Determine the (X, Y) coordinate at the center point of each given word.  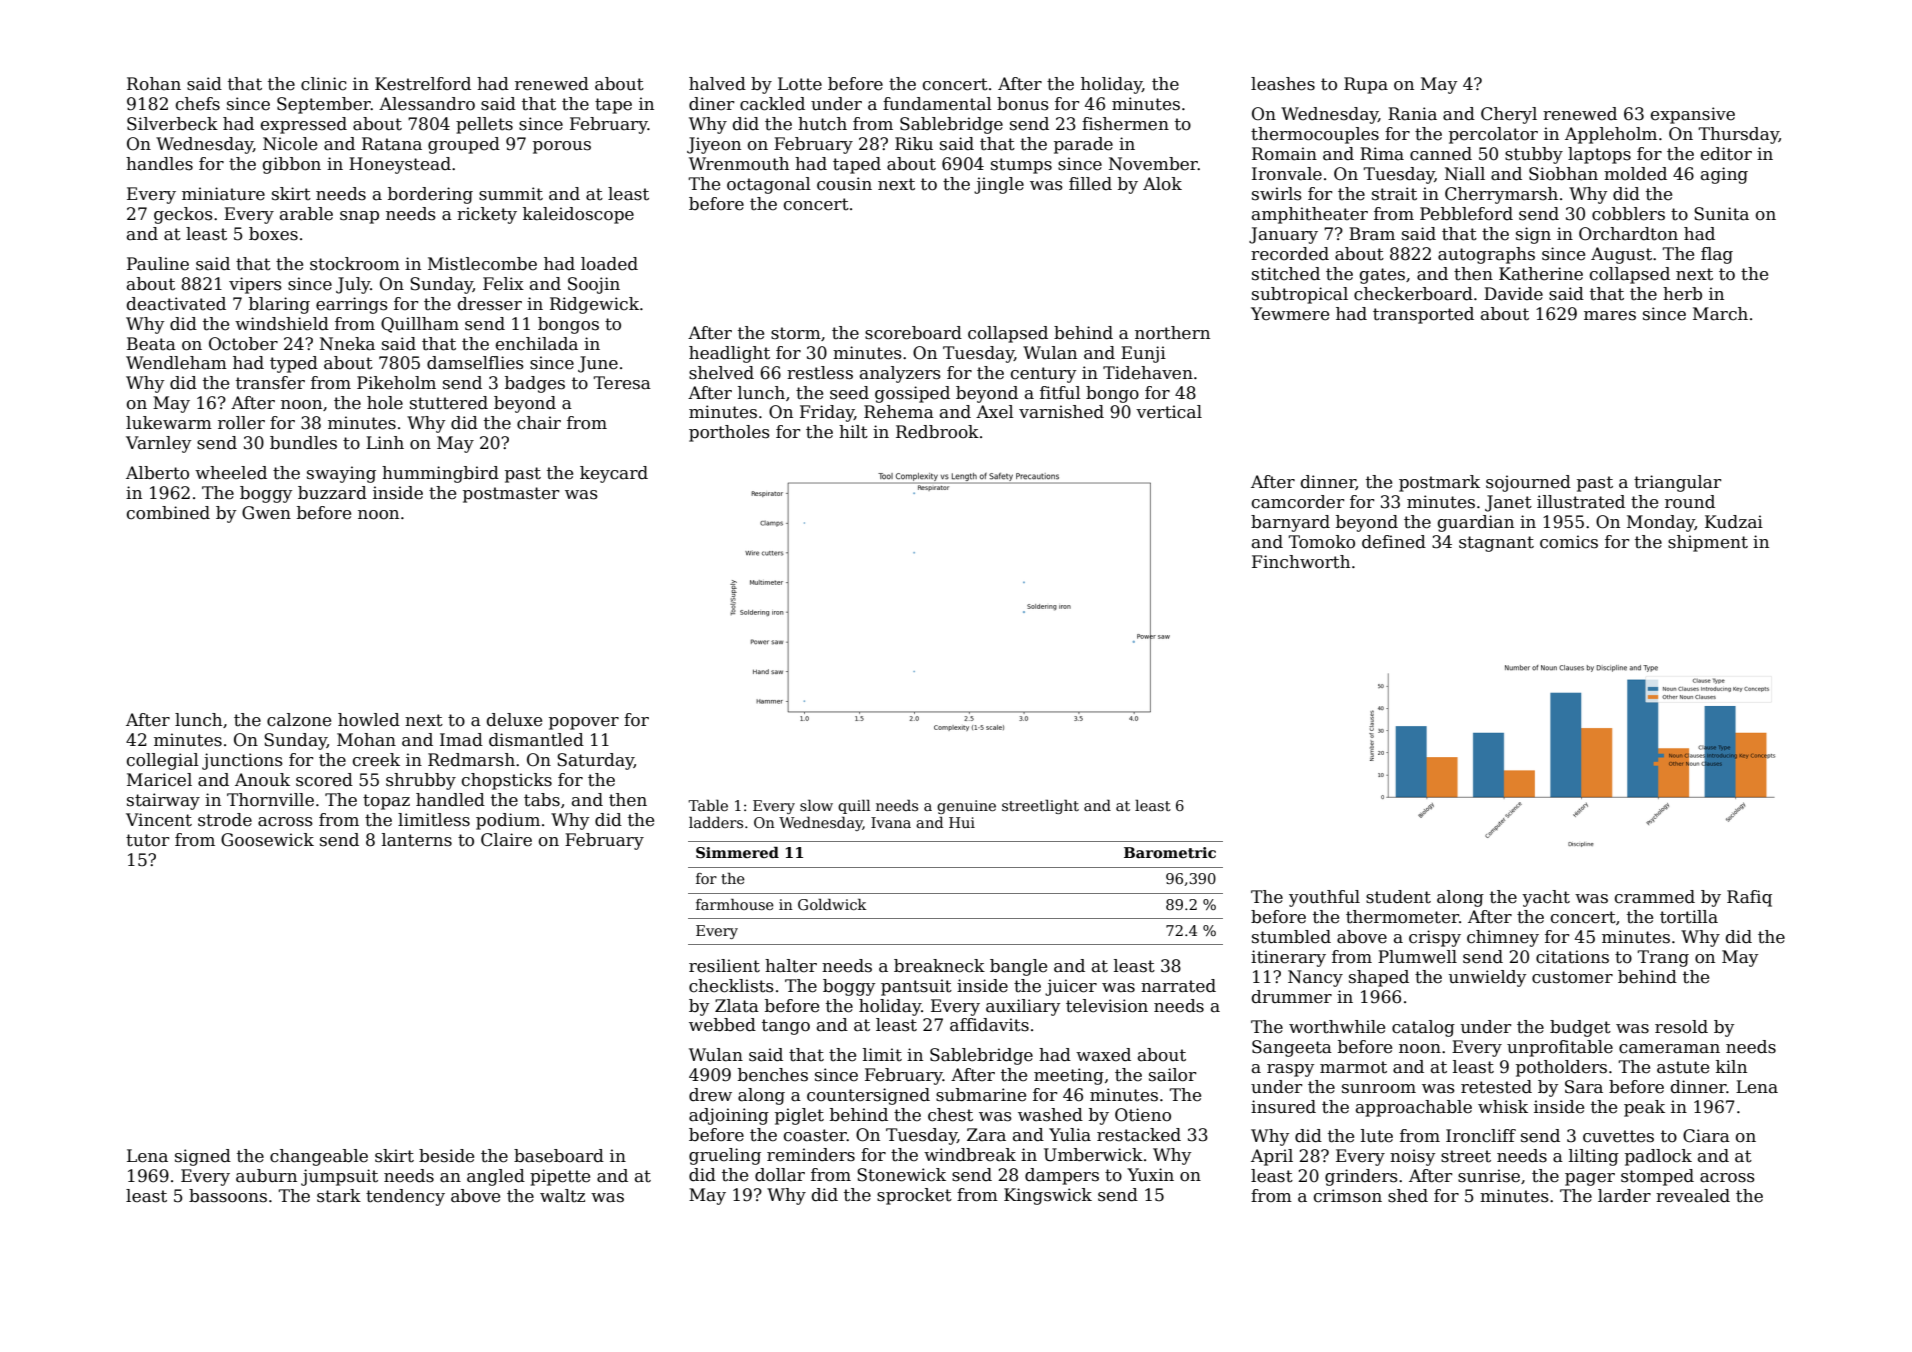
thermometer (1402, 917)
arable (306, 214)
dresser (490, 304)
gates (1382, 276)
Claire (506, 840)
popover (584, 723)
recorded (1290, 254)
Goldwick (832, 904)
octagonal (769, 185)
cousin (844, 184)
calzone (299, 720)
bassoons (228, 1196)
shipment (1708, 543)
